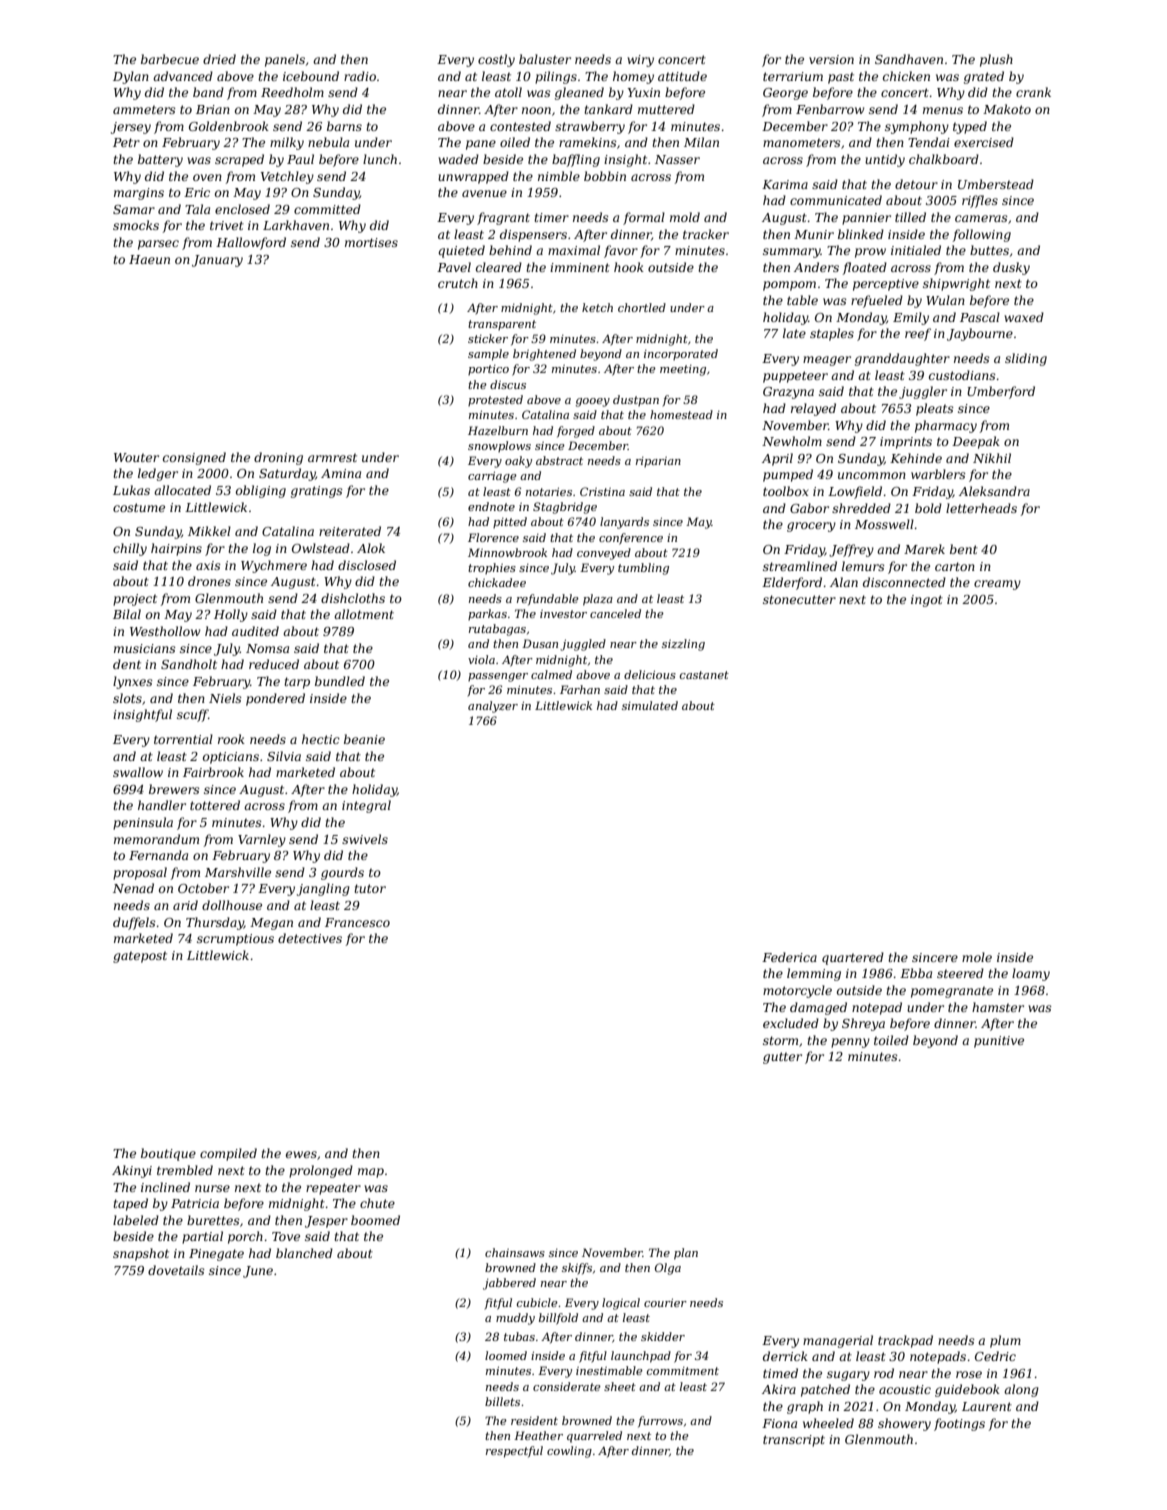 Image resolution: width=1167 pixels, height=1510 pixels. I want to click on Wychmere, so click(274, 566).
